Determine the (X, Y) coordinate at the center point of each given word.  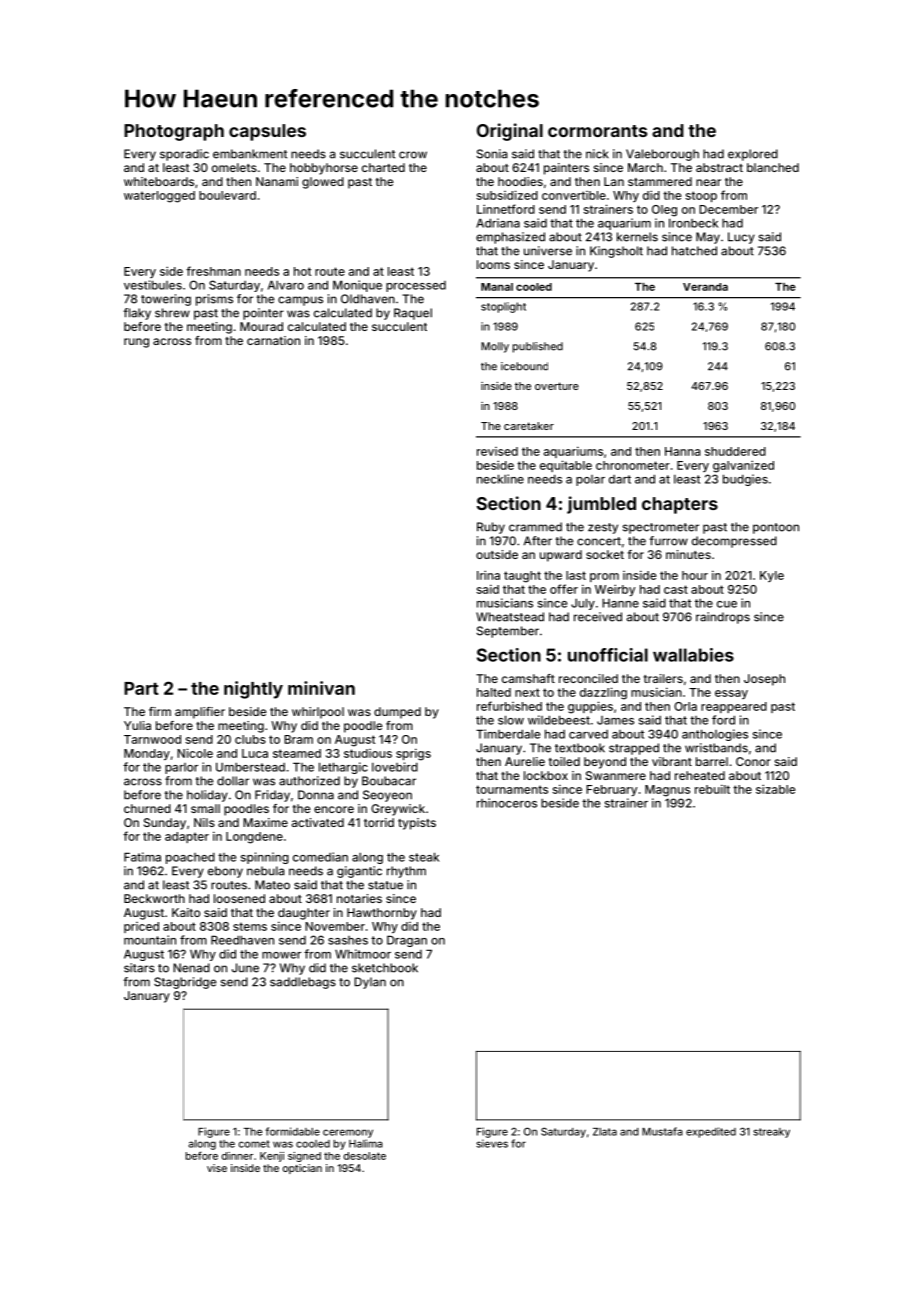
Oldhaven (368, 299)
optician (302, 1169)
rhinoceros (507, 803)
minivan (321, 688)
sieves (492, 1143)
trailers (663, 678)
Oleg (664, 211)
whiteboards (159, 181)
